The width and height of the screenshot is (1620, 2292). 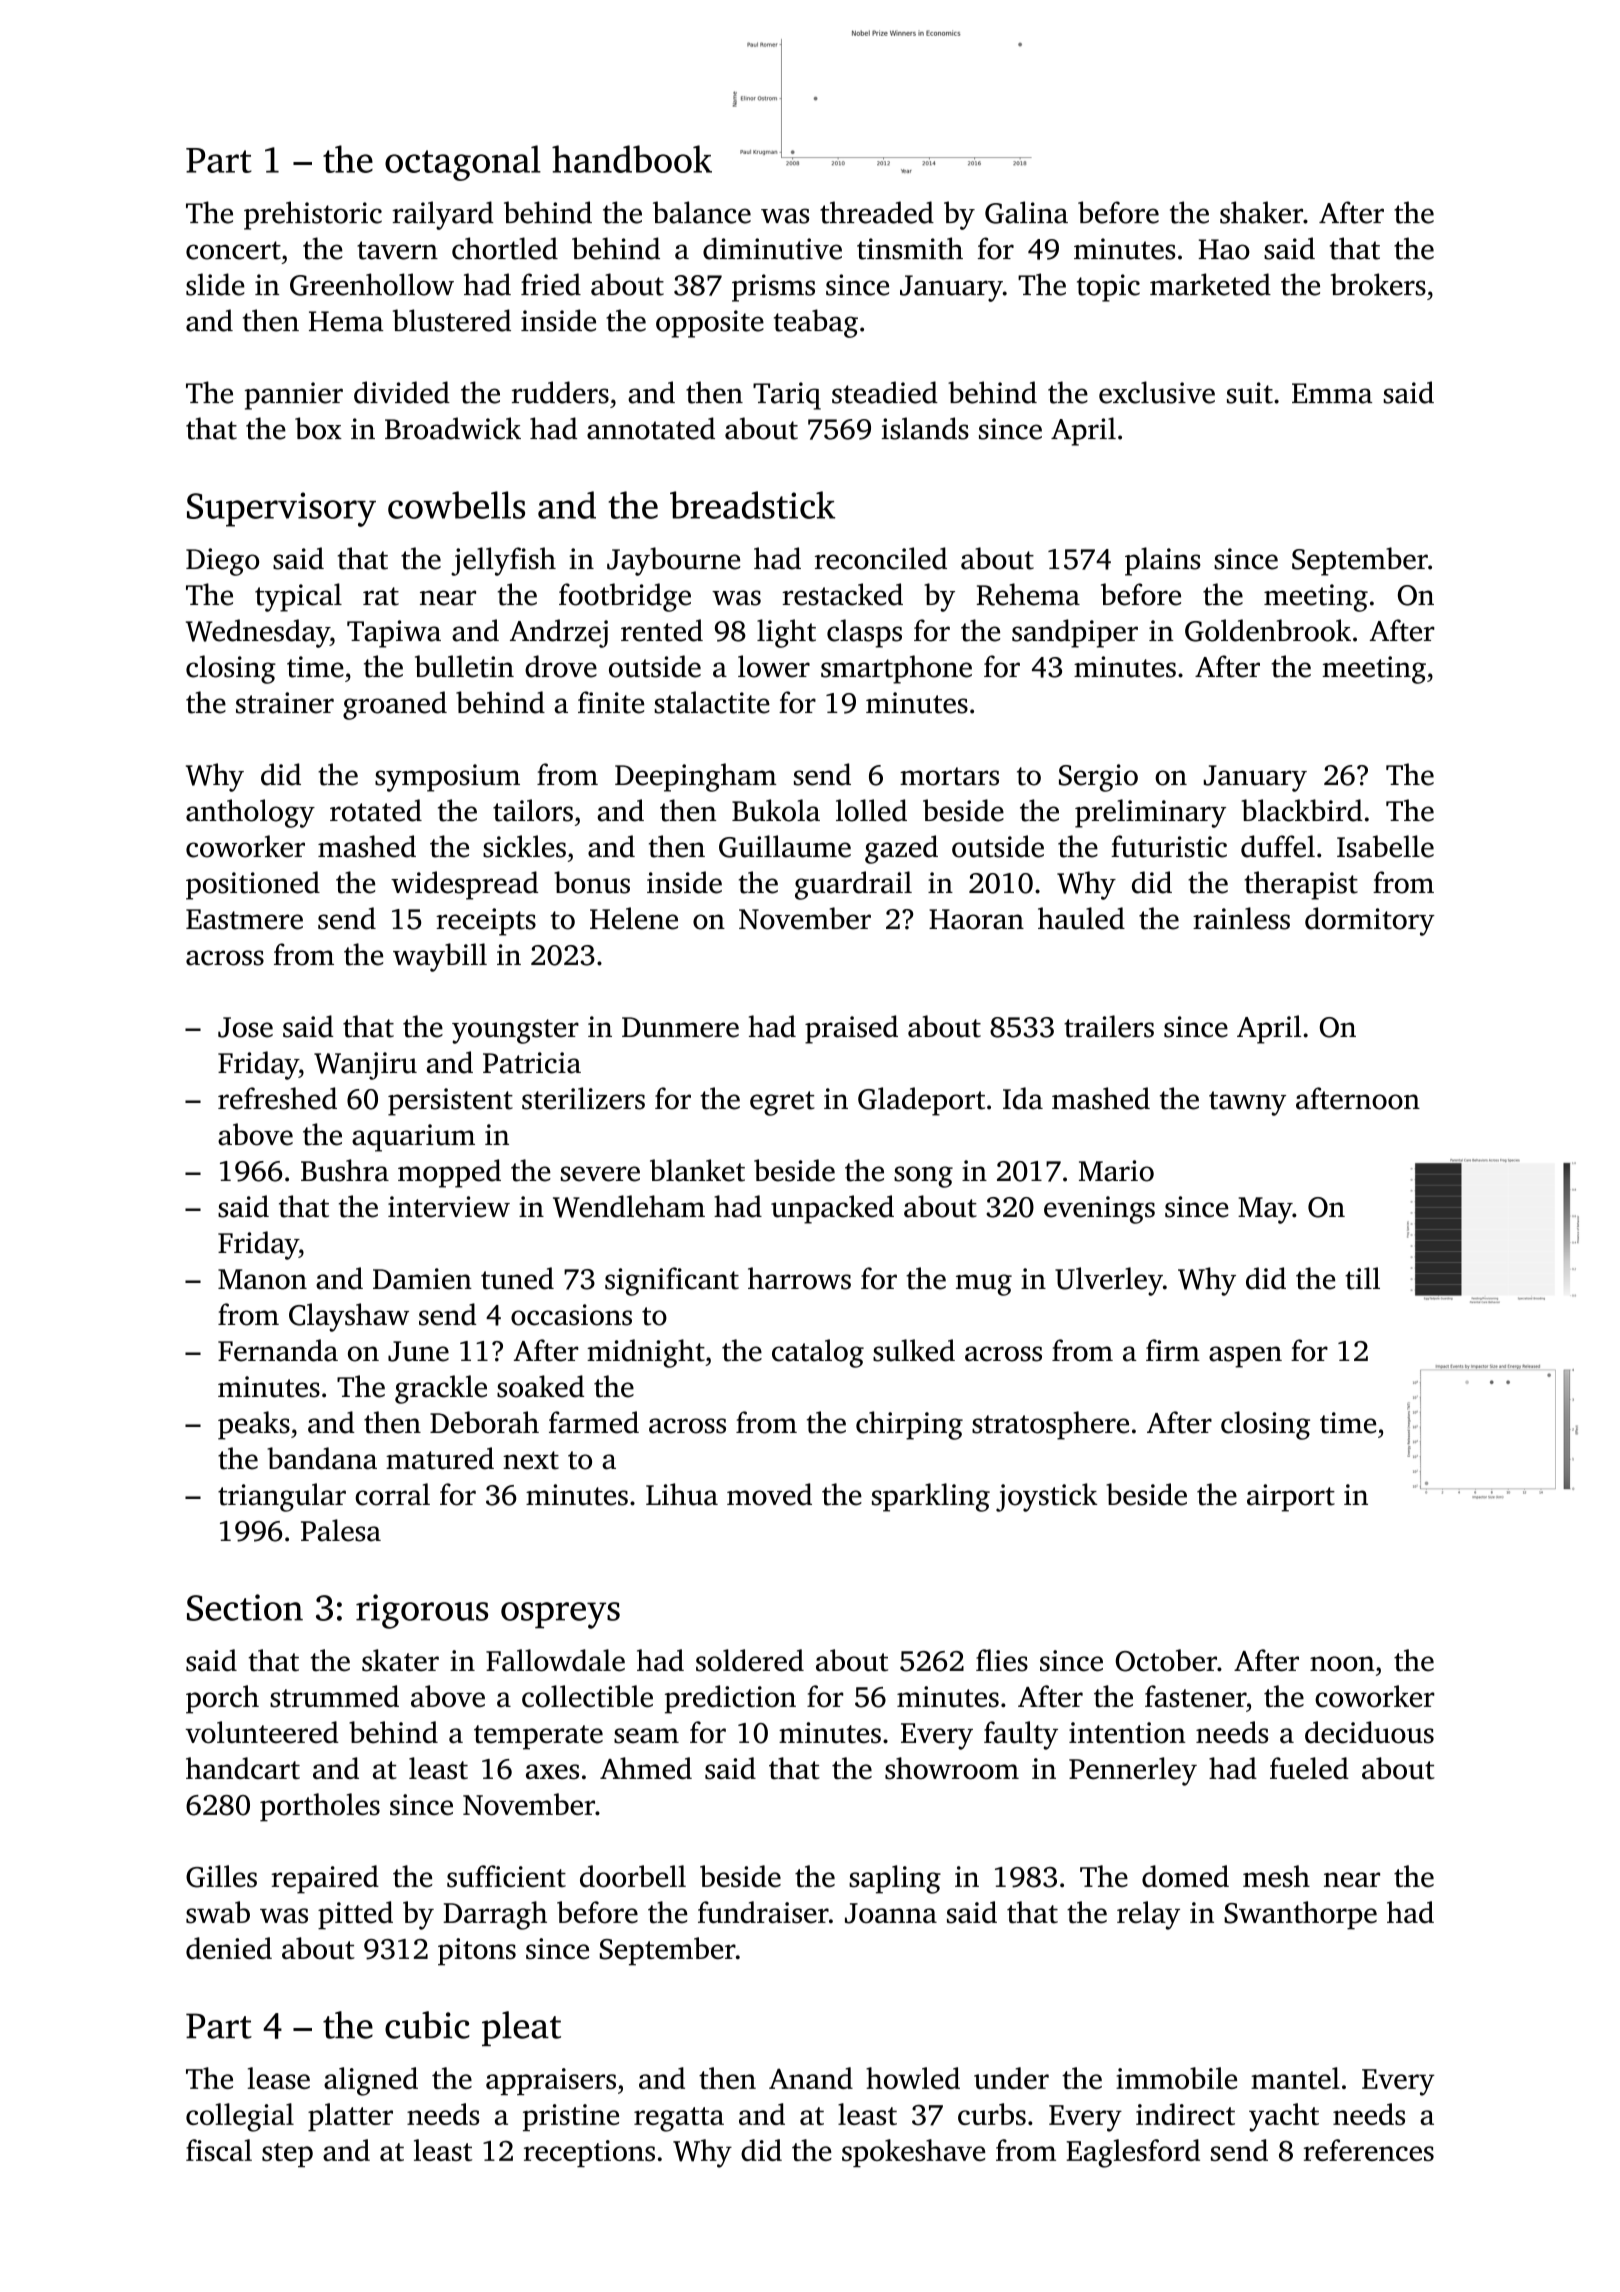 I want to click on blackbird, so click(x=1302, y=810).
